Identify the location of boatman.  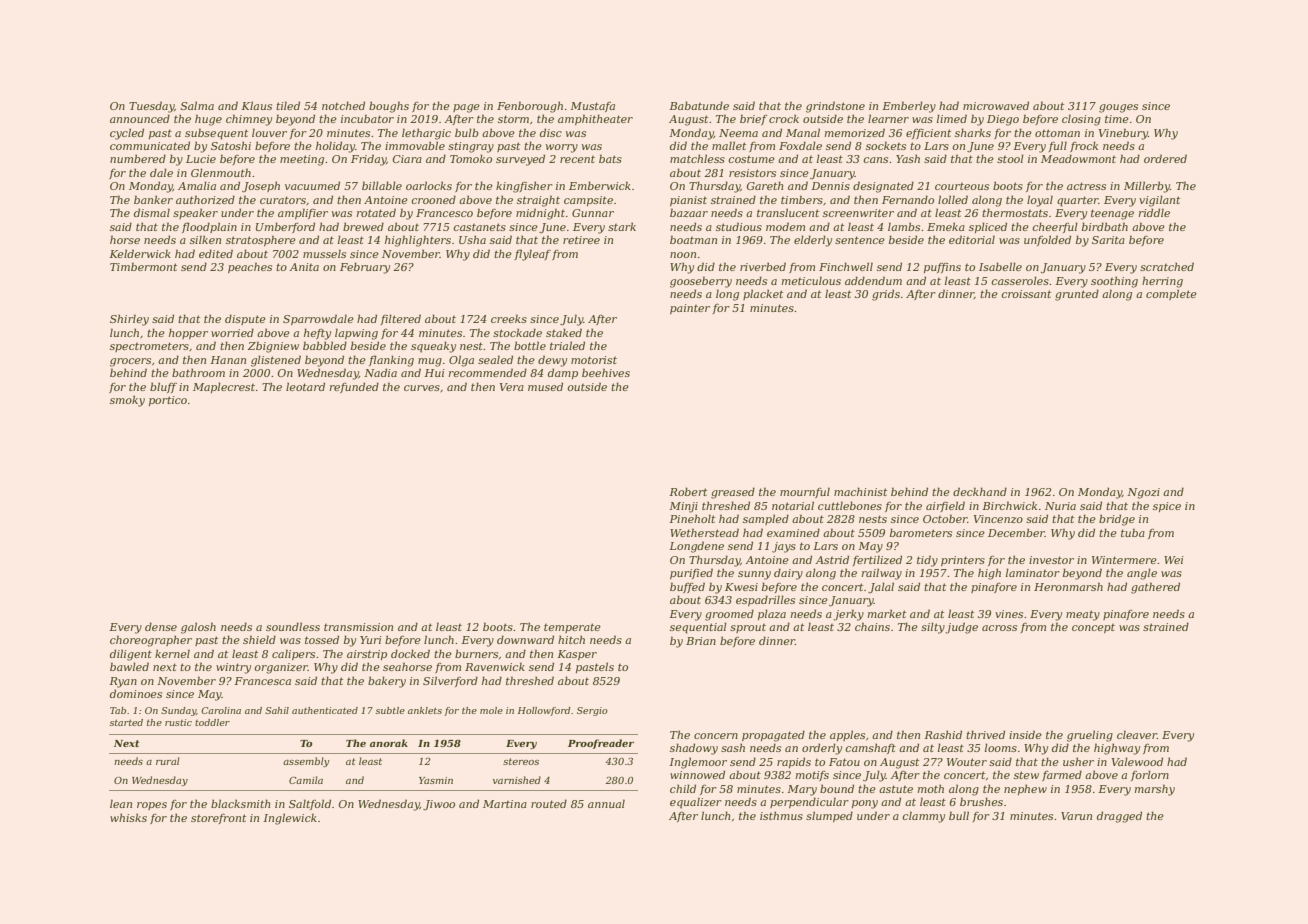
(693, 239).
